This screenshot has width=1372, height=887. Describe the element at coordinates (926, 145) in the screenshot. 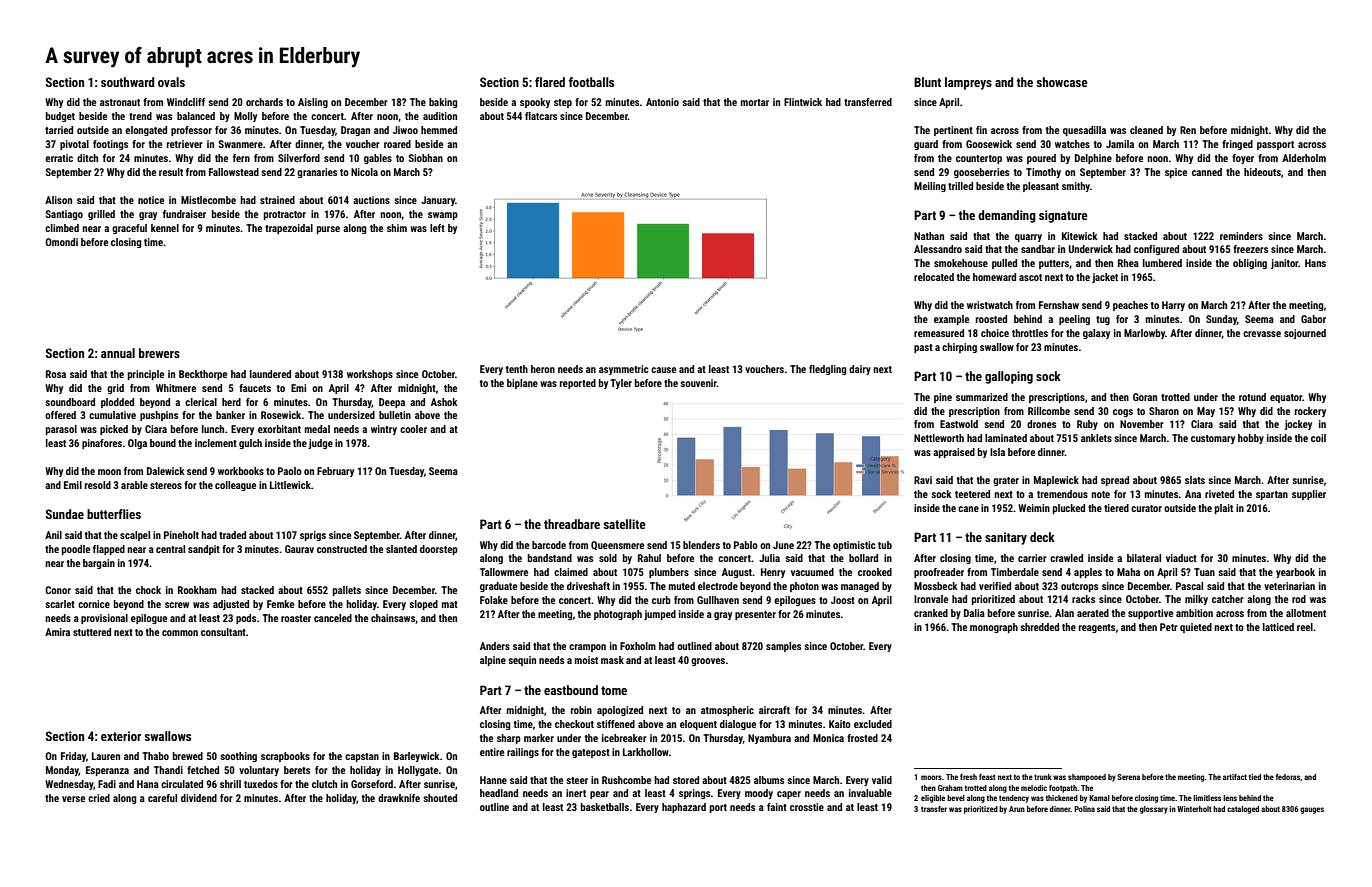

I see `guard` at that location.
